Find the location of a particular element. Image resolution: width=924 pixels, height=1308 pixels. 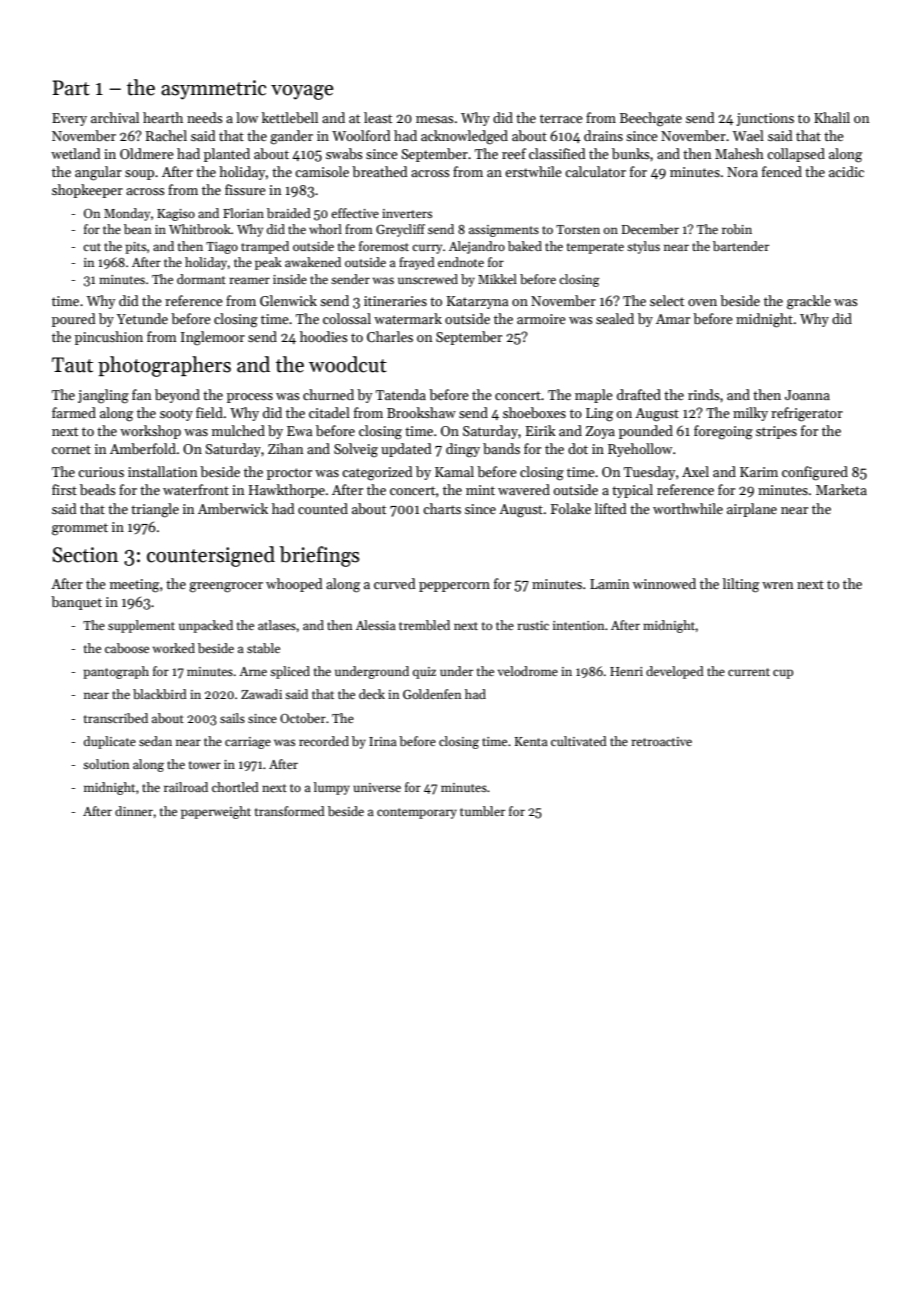

maple is located at coordinates (594, 396).
